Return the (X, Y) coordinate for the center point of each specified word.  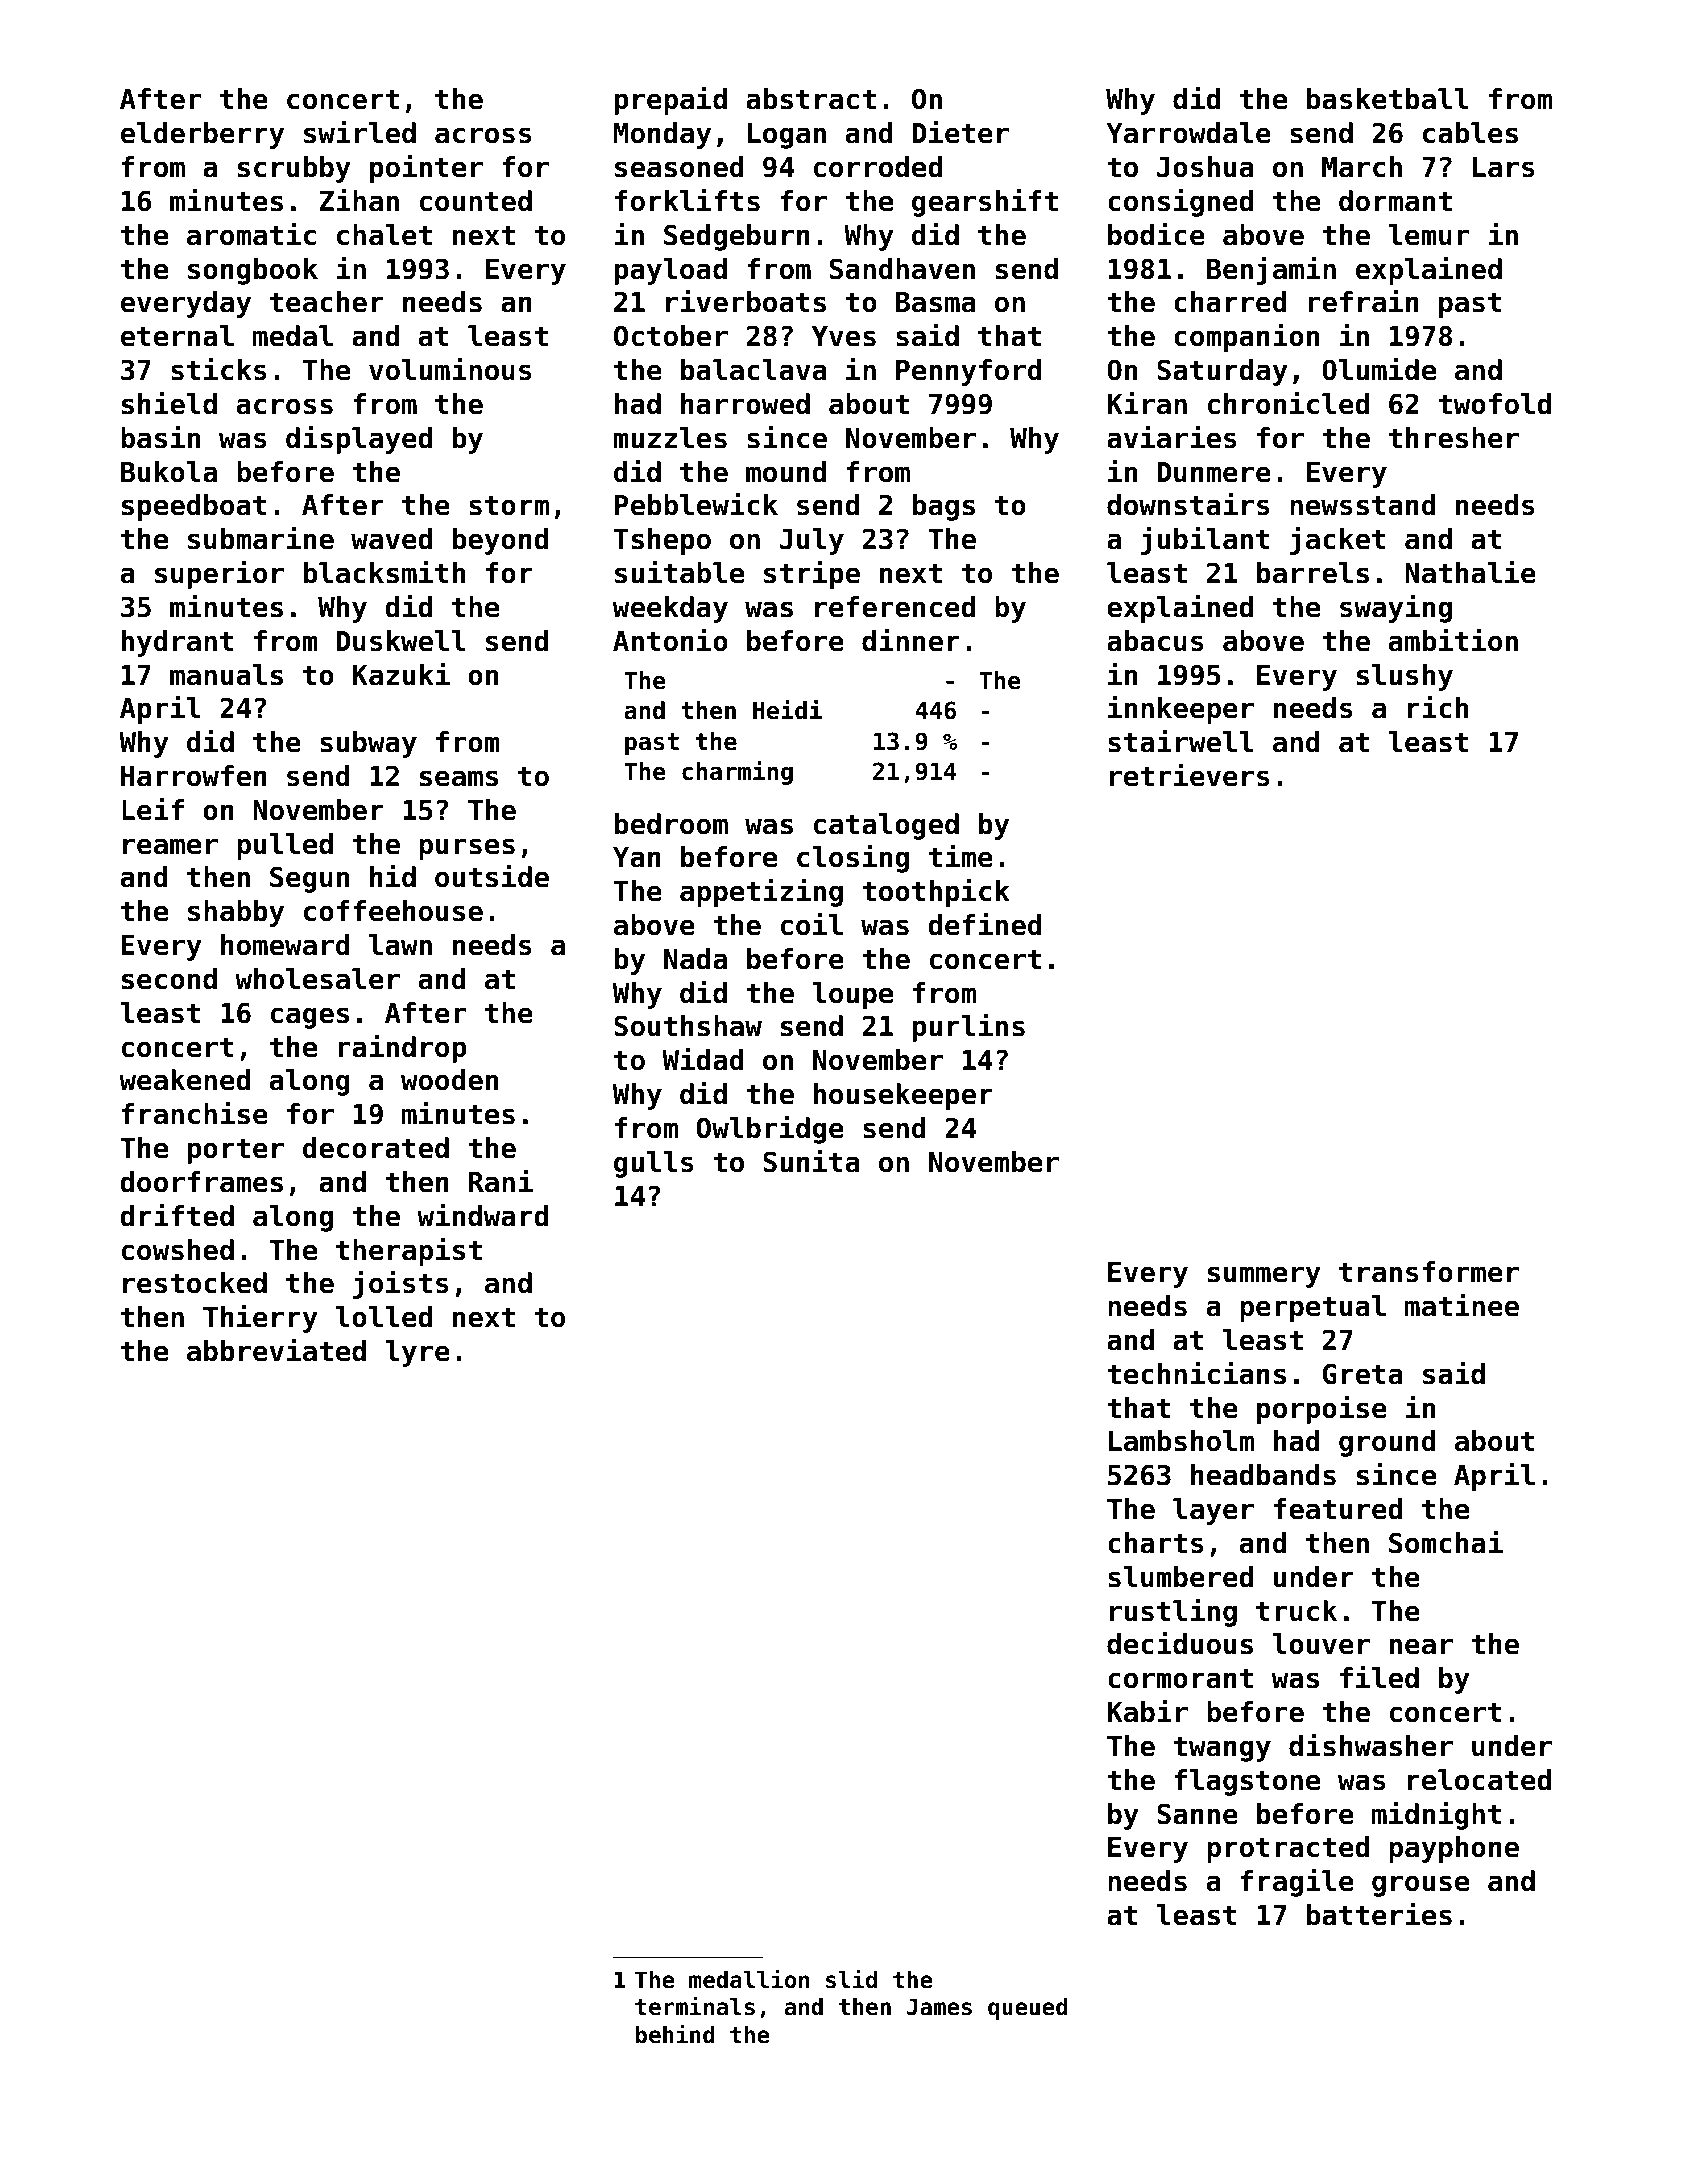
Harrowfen (194, 776)
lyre (417, 1353)
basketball (1388, 99)
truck (1296, 1611)
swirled (360, 132)
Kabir (1148, 1711)
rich (1438, 707)
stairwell (1180, 741)
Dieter (960, 132)
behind (675, 2034)
